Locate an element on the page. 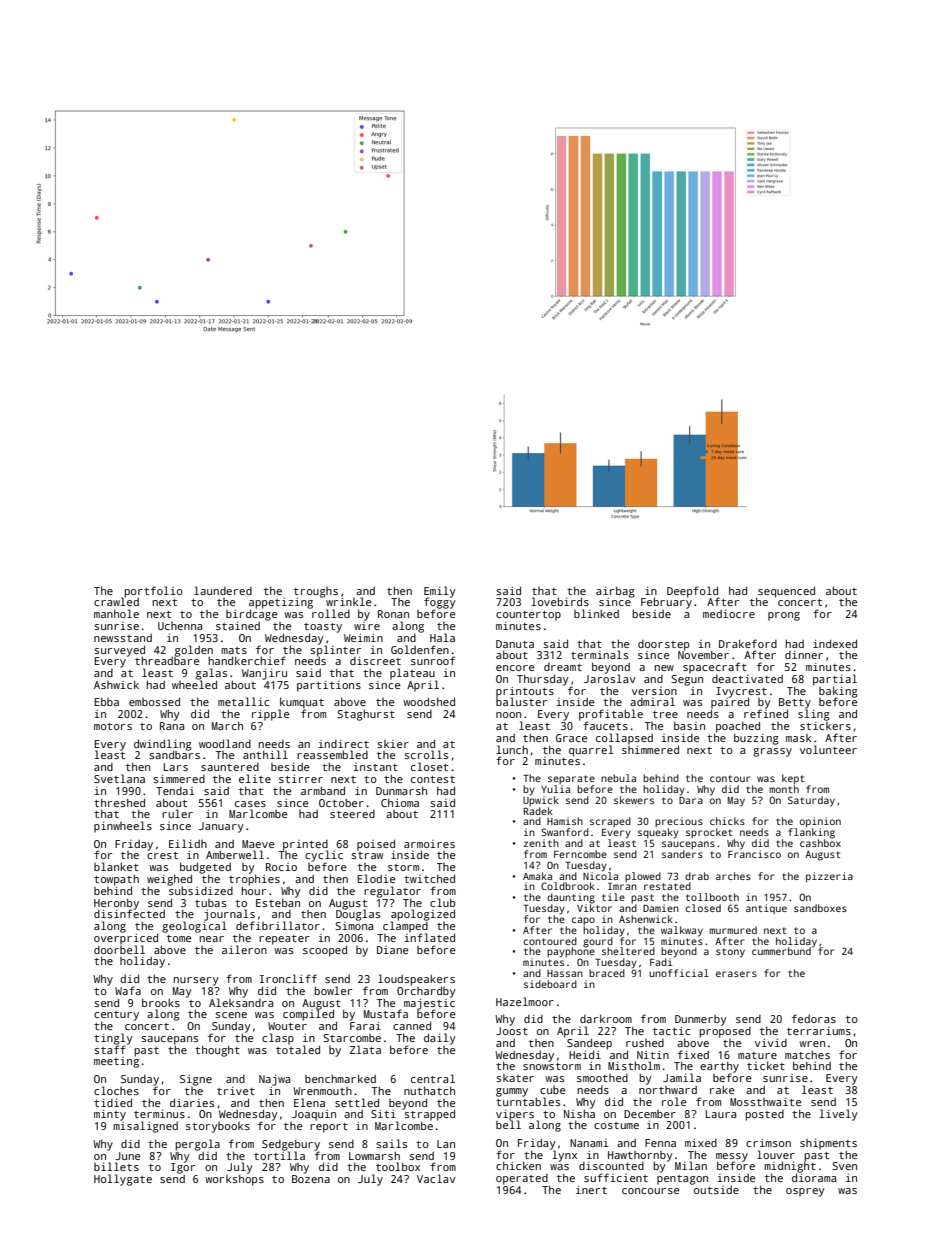 Image resolution: width=952 pixels, height=1233 pixels. walkway is located at coordinates (682, 931).
